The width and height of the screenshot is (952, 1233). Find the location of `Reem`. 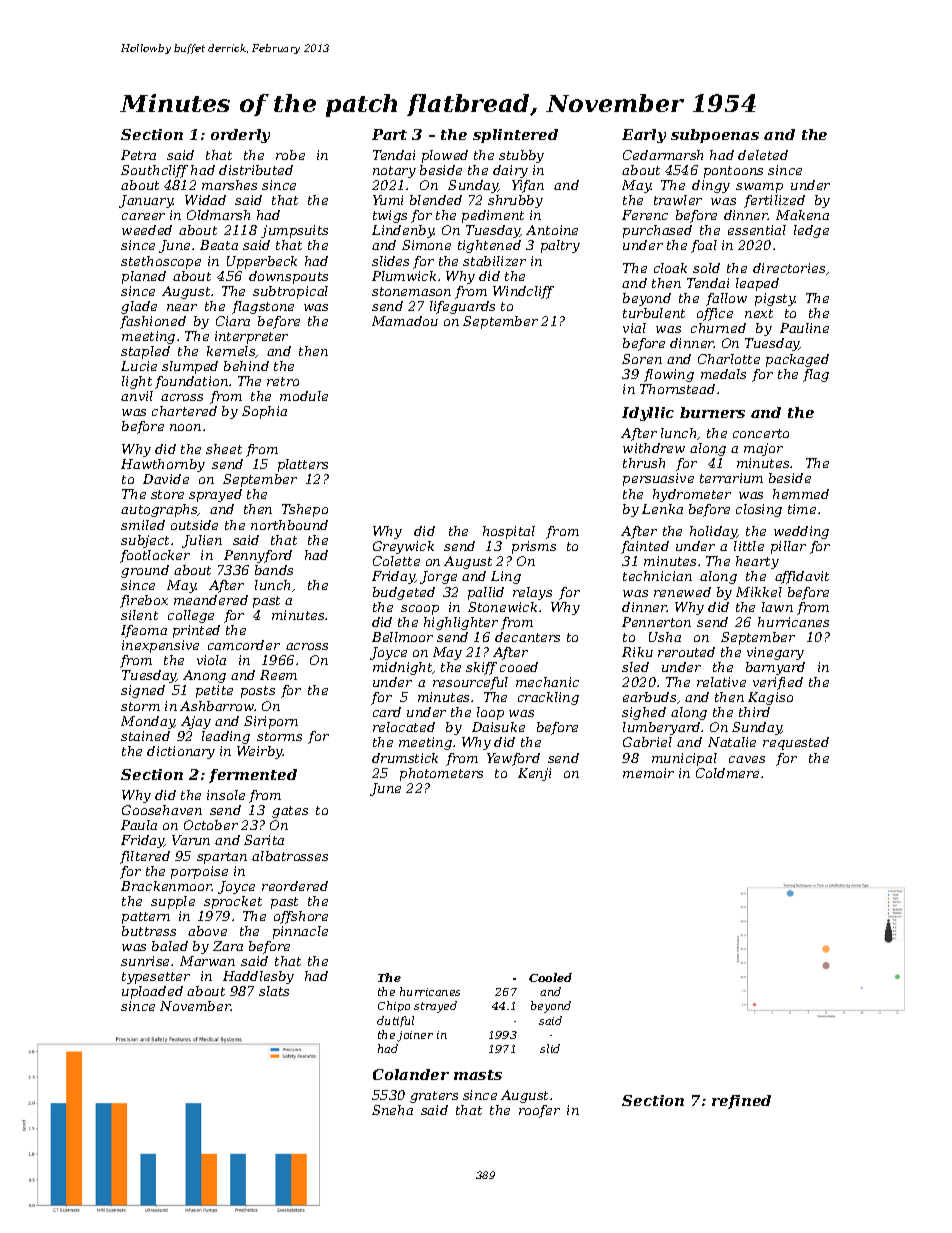

Reem is located at coordinates (278, 675).
